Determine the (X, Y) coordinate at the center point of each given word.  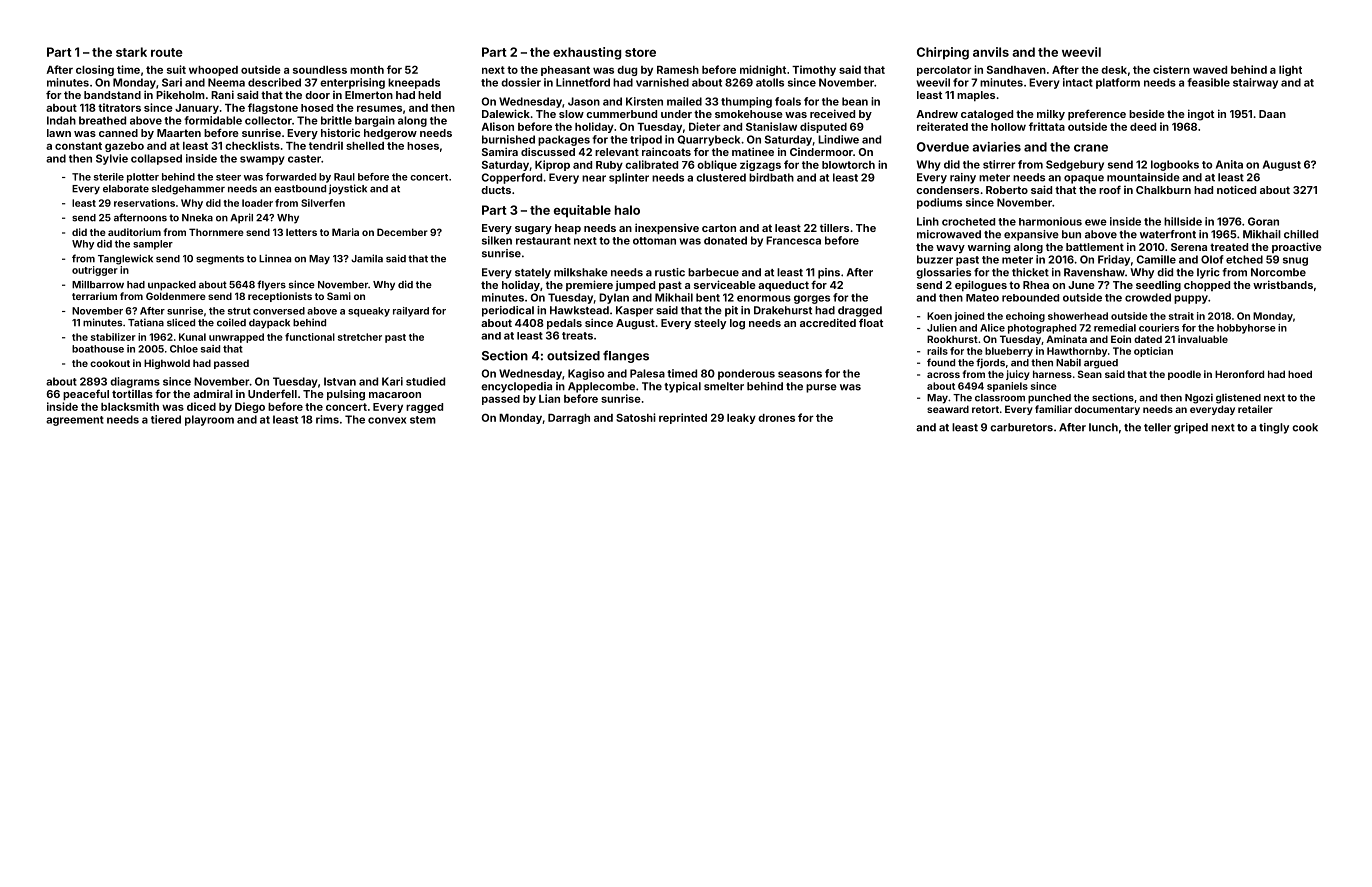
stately (533, 273)
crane (1091, 148)
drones (776, 418)
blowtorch (848, 165)
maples (976, 96)
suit (176, 69)
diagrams (135, 382)
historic (340, 132)
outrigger (95, 271)
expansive (1031, 235)
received (832, 113)
